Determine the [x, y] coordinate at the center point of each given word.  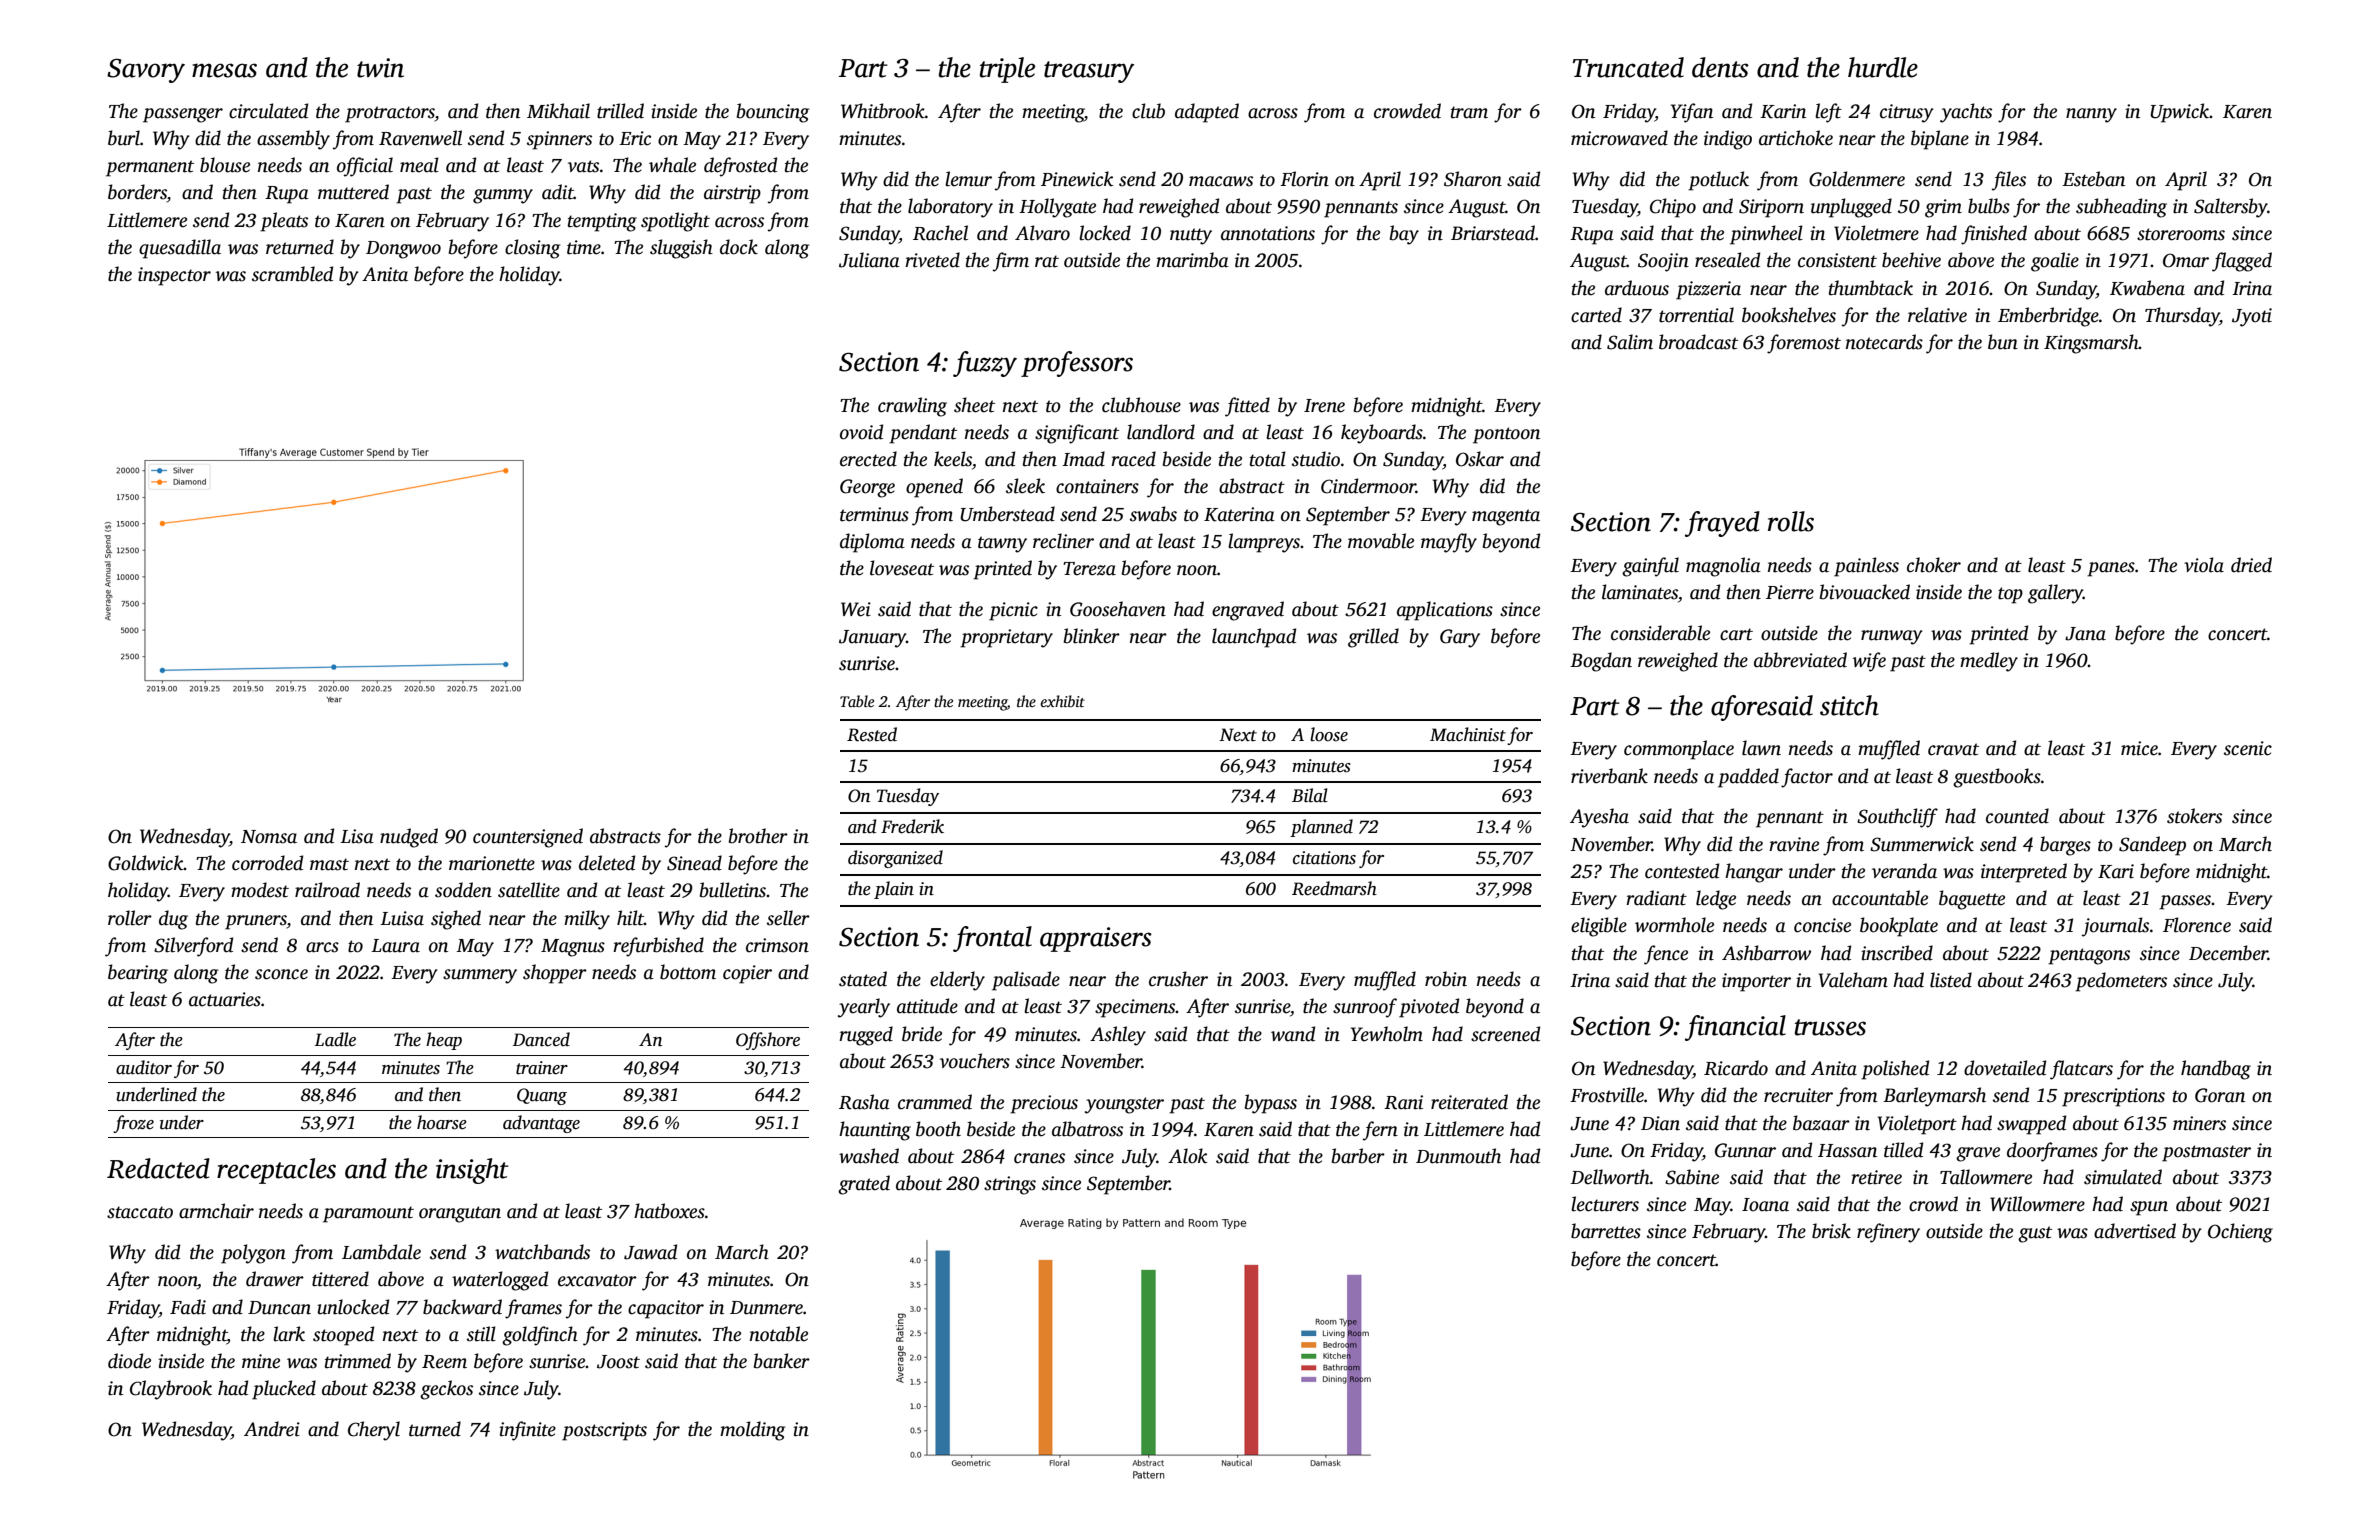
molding [752, 1431]
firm [1011, 262]
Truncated [1628, 67]
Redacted [158, 1168]
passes [2185, 902]
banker [782, 1361]
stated [863, 979]
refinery [1888, 1233]
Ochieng [2240, 1233]
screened [1505, 1034]
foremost [1804, 344]
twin [380, 68]
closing [532, 249]
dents [1720, 67]
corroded [267, 863]
